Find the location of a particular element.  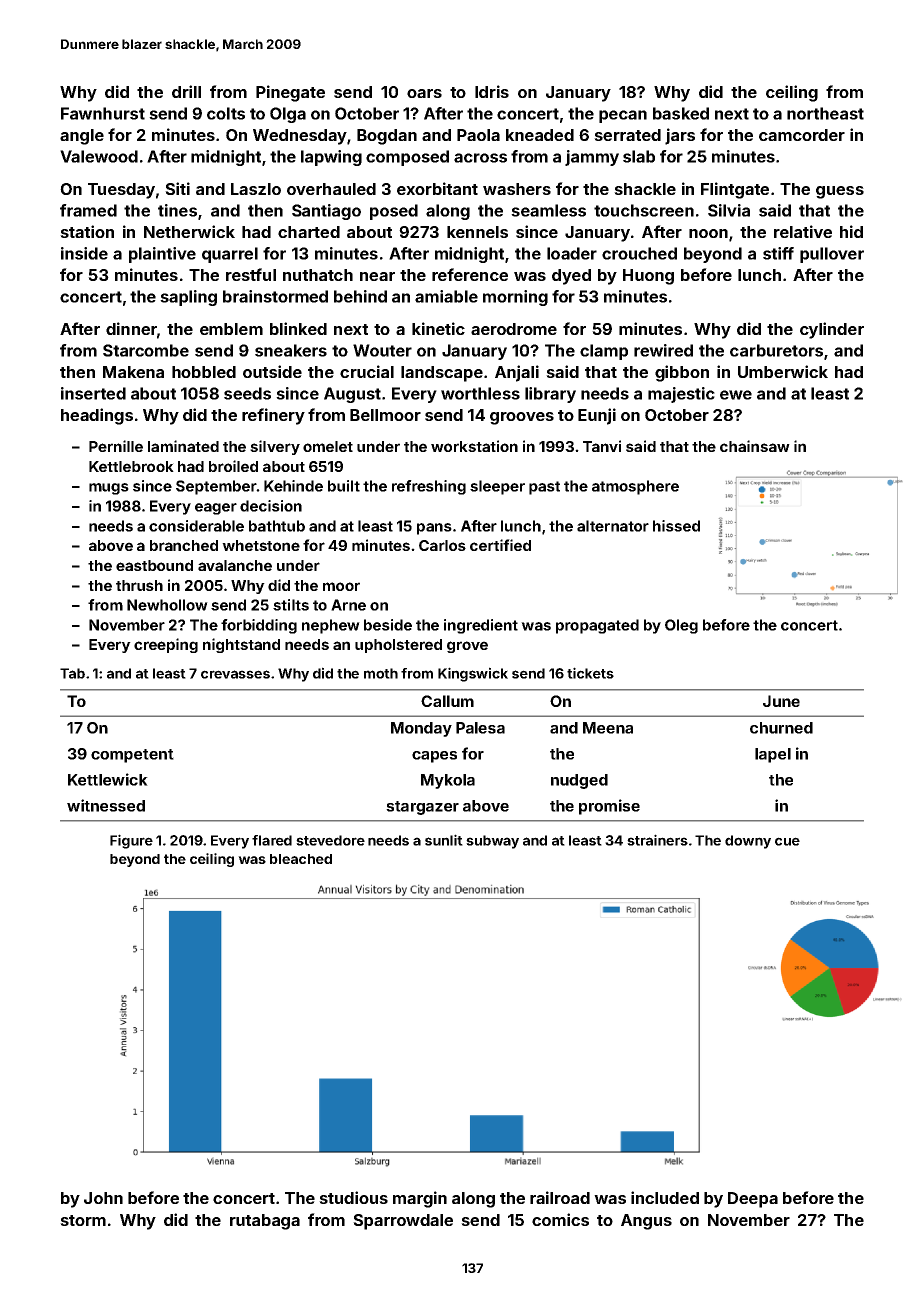

cylinder is located at coordinates (832, 330).
